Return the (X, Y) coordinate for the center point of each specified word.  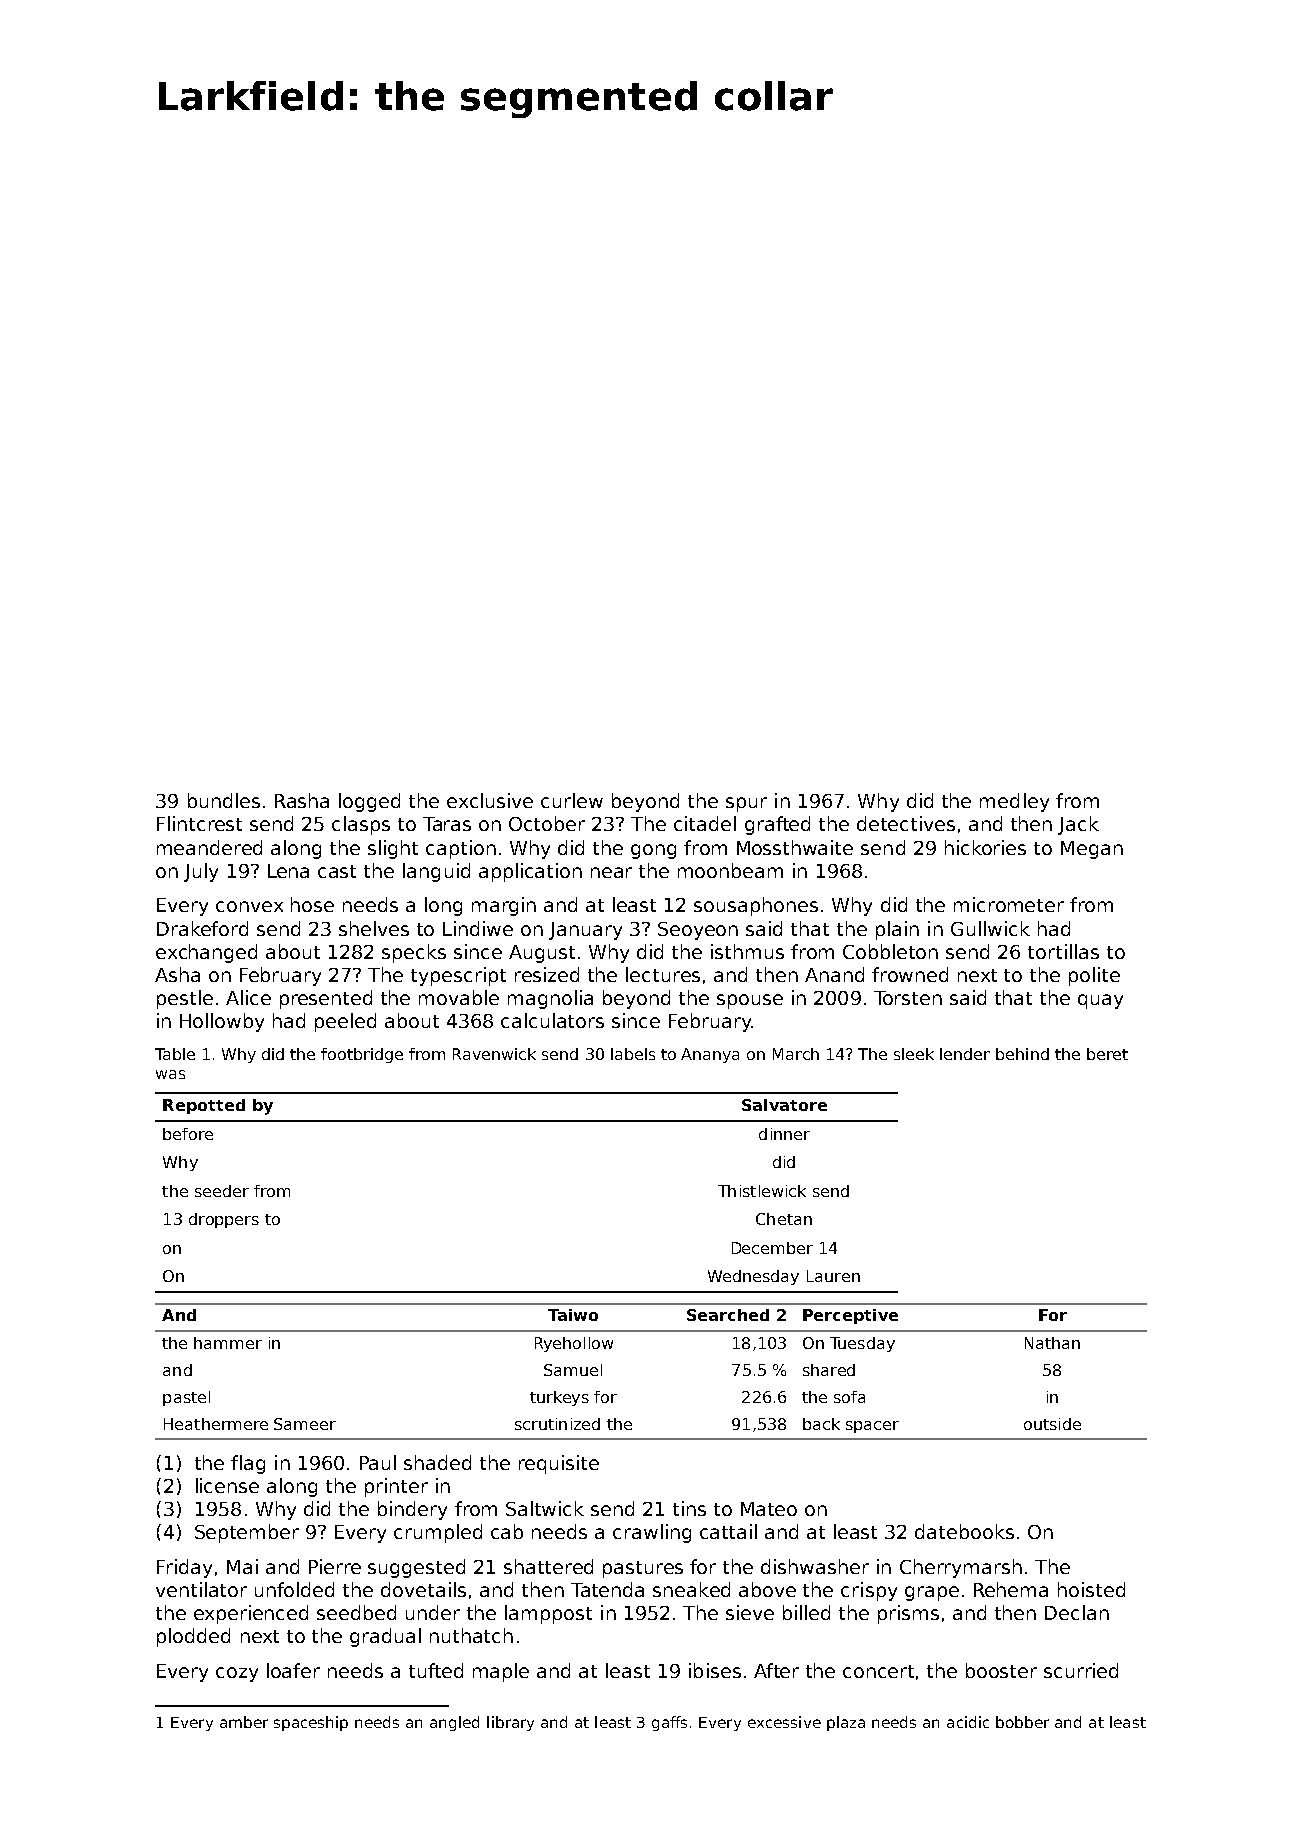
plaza (846, 1723)
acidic (968, 1722)
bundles (224, 800)
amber (244, 1722)
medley (1014, 802)
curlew (572, 800)
